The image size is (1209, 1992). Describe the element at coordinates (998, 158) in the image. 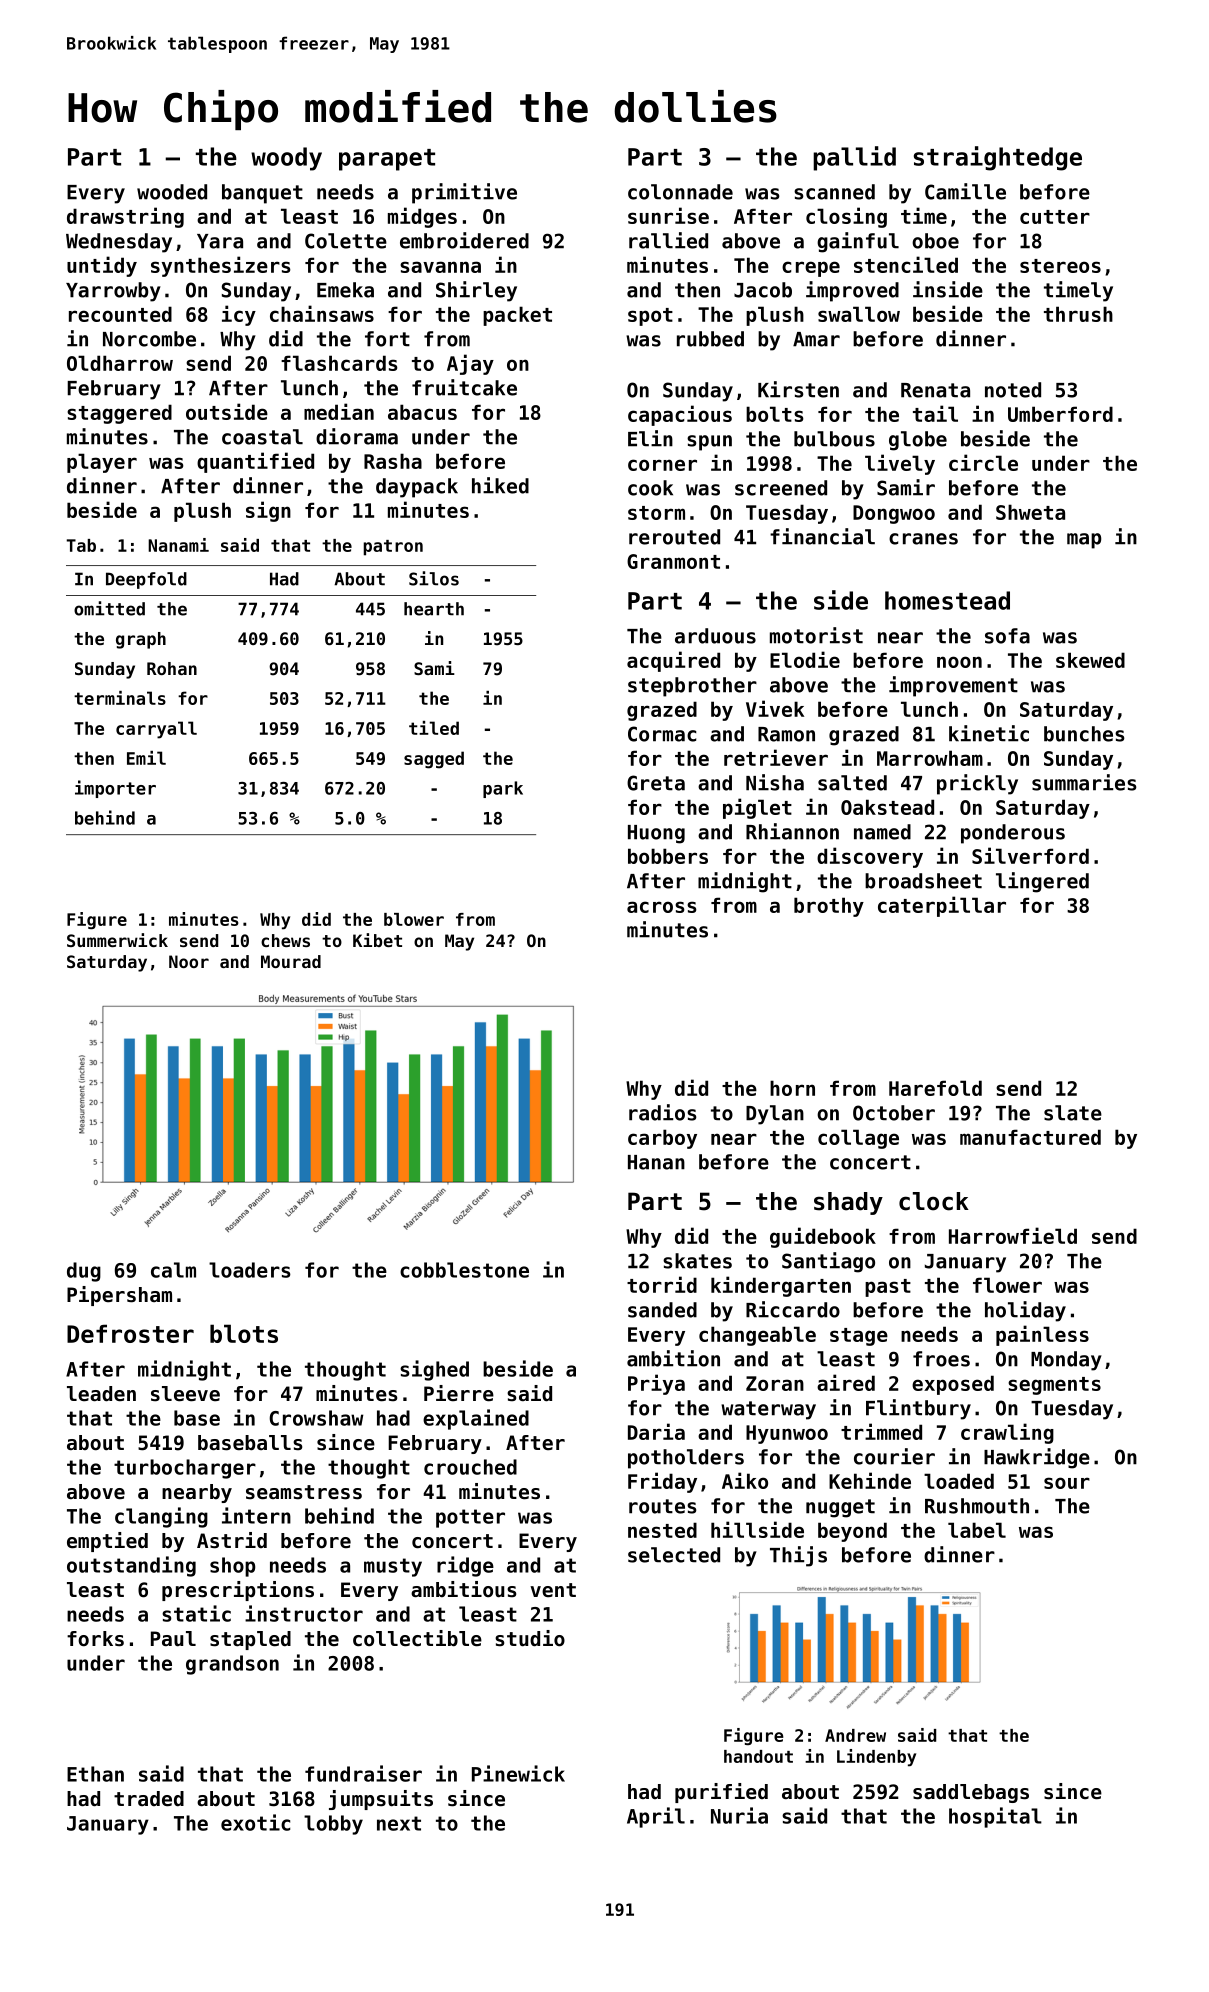

I see `straightedge` at that location.
